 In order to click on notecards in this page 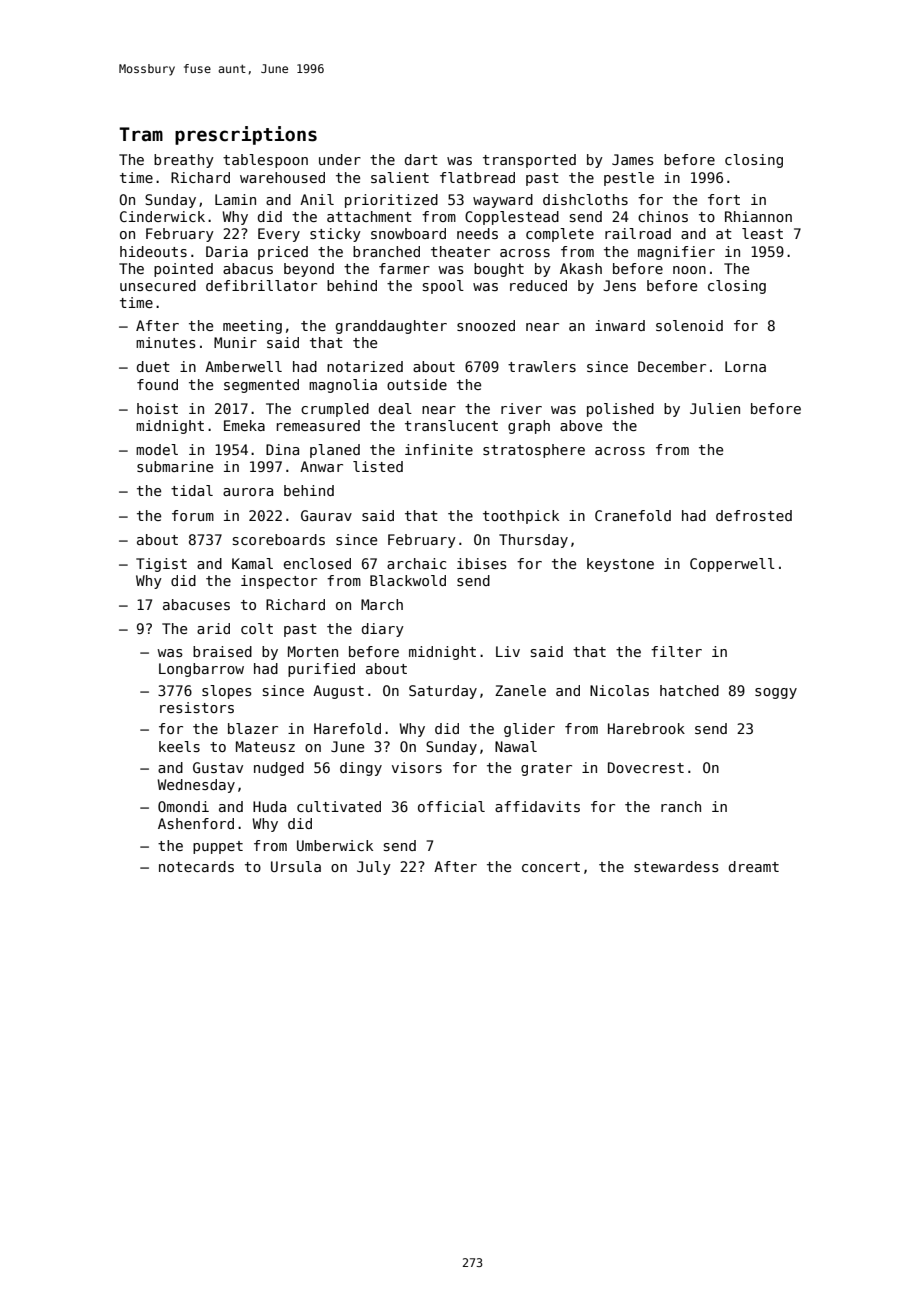, I will do `click(196, 866)`.
